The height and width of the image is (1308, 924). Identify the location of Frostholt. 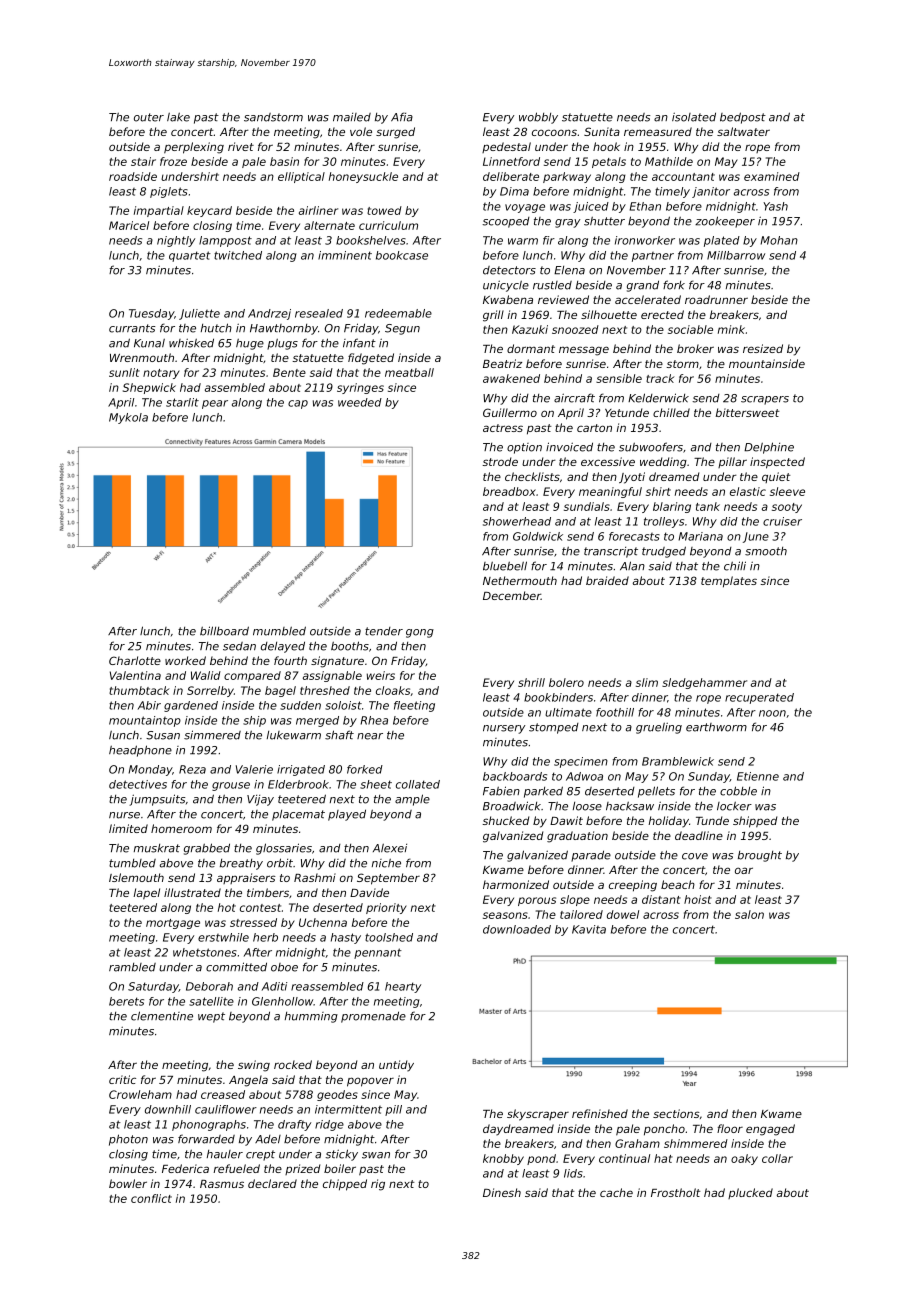
(676, 1192).
